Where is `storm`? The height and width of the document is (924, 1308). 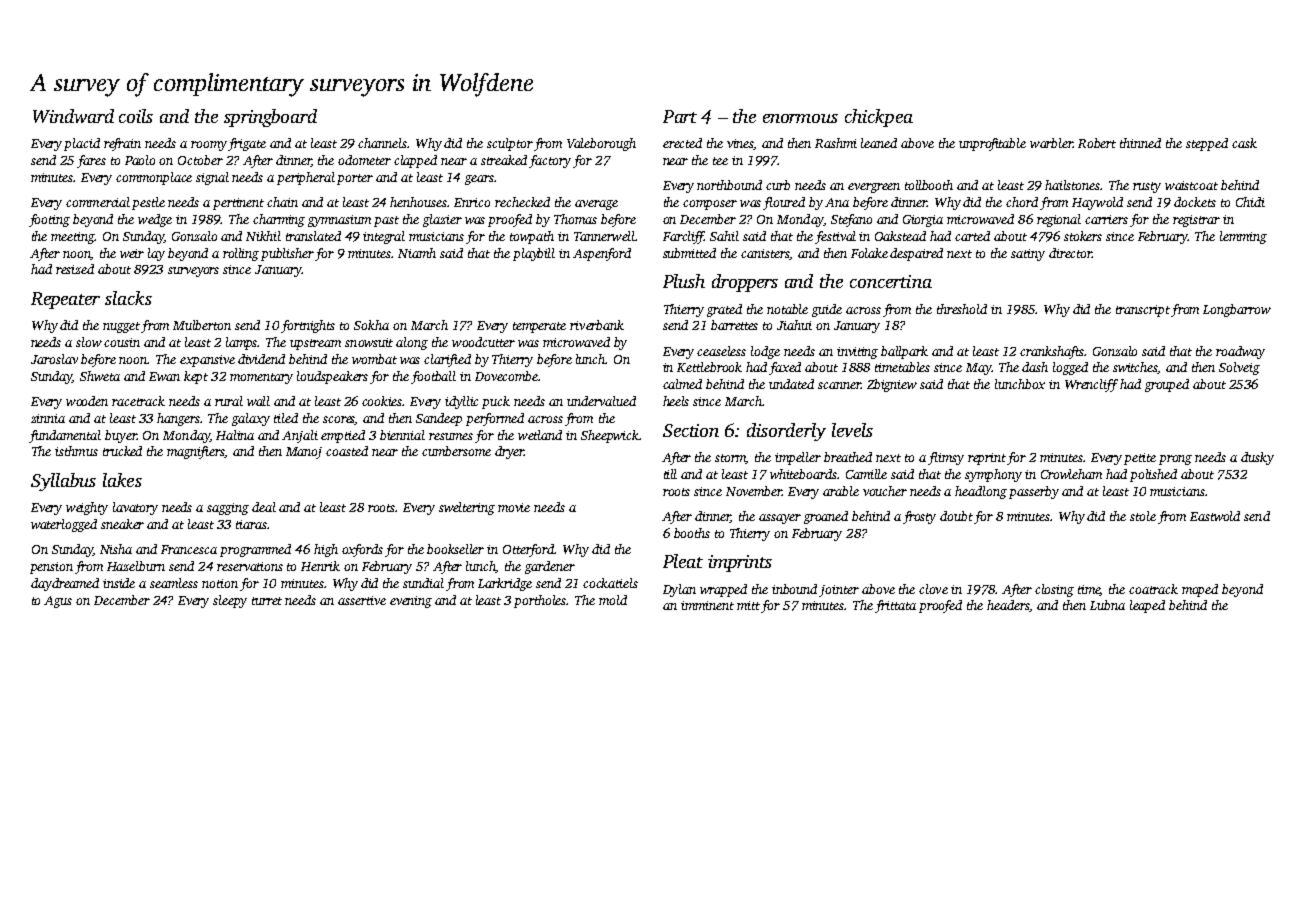
storm is located at coordinates (731, 459).
